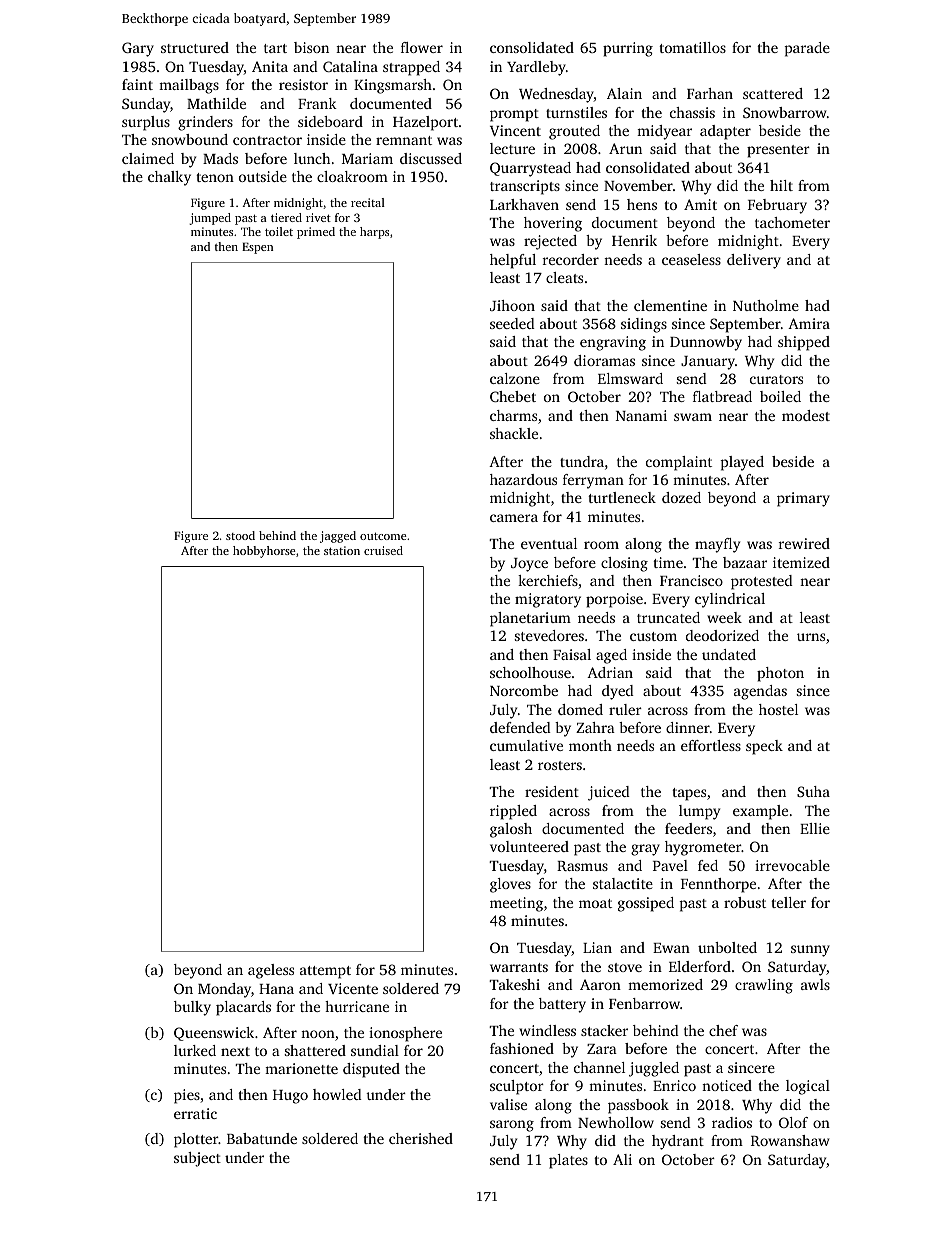 The width and height of the screenshot is (952, 1233). I want to click on stood, so click(240, 535).
